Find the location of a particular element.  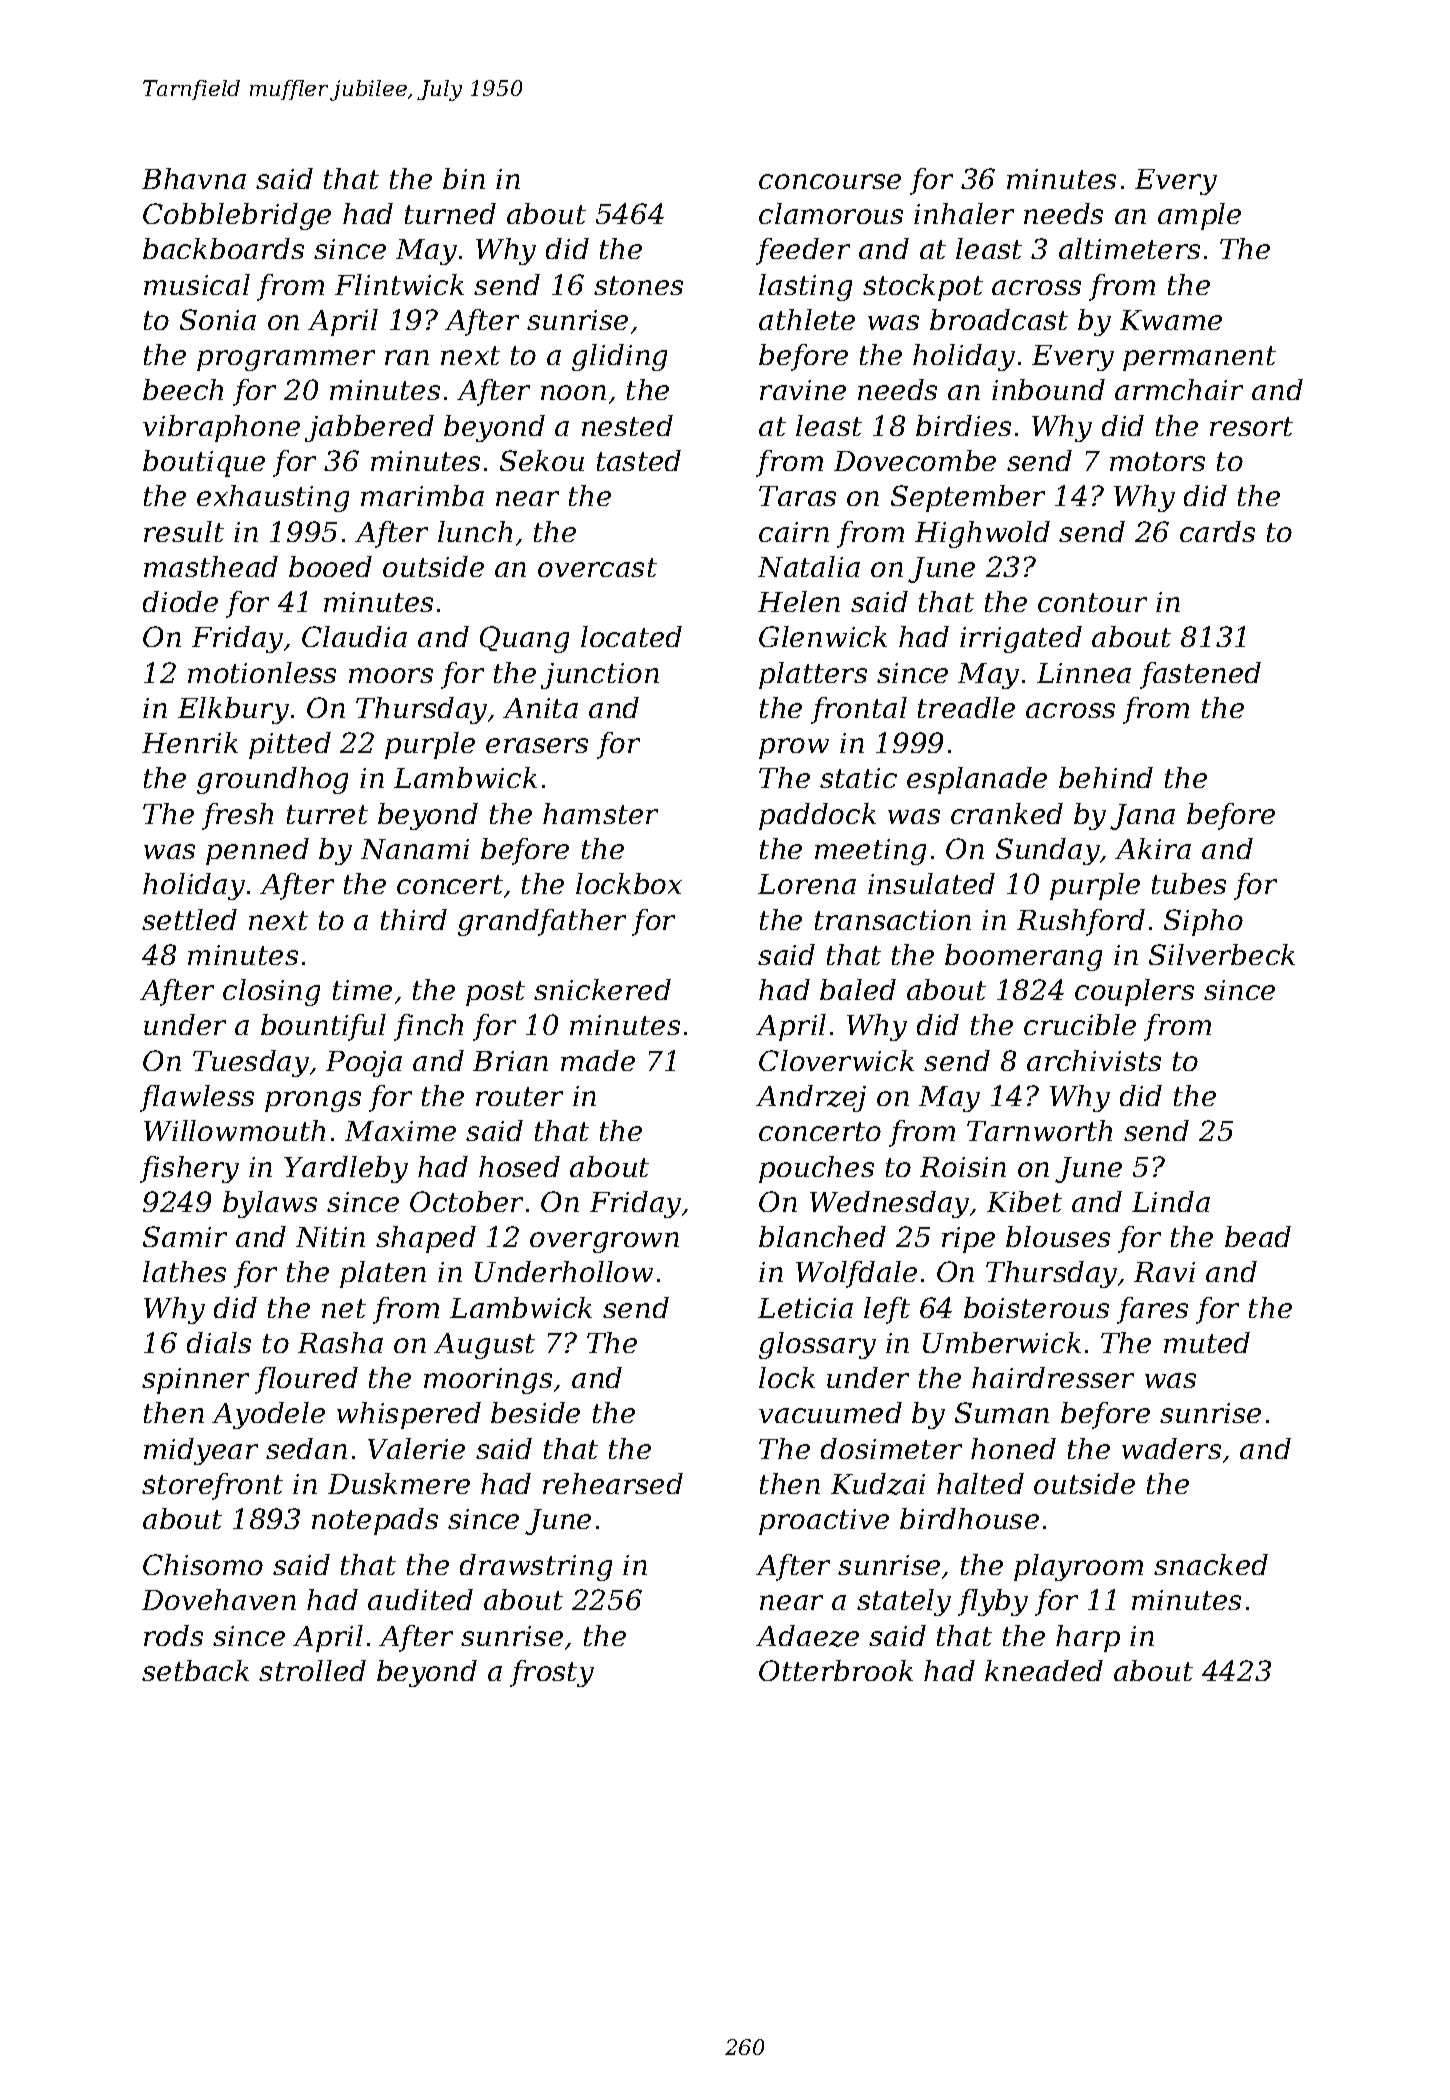

concourse is located at coordinates (830, 181).
